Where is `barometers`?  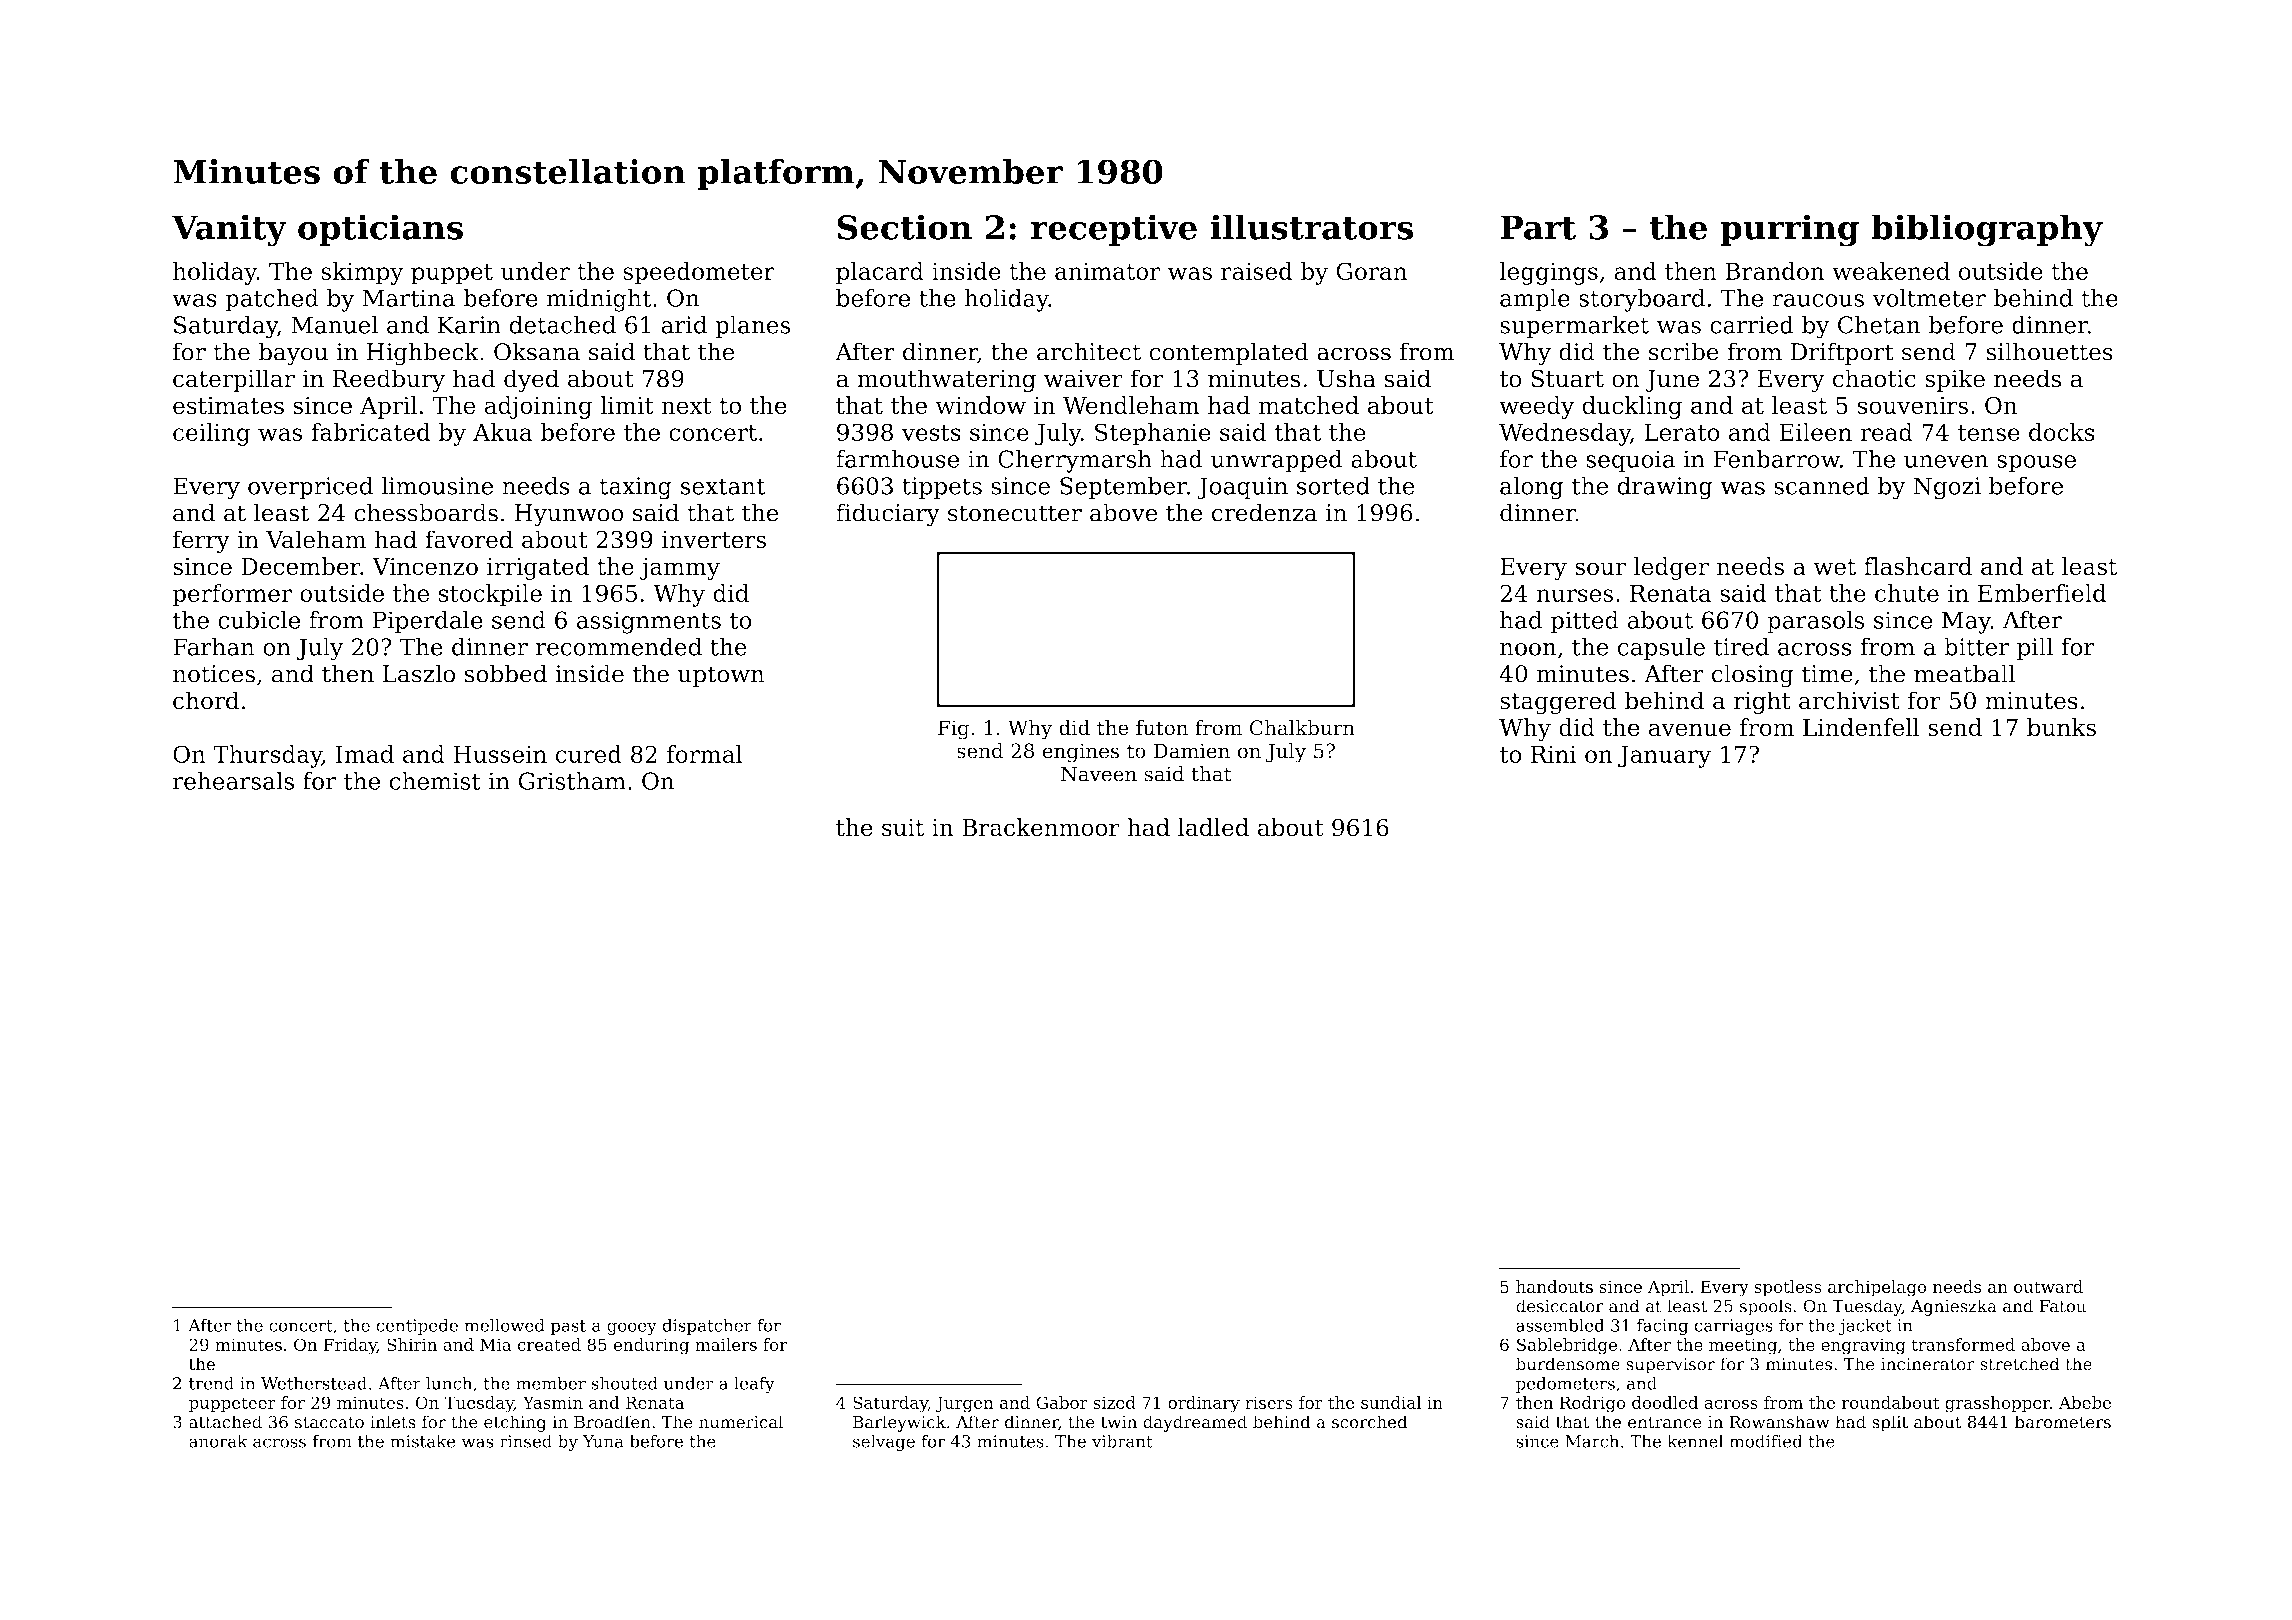
barometers is located at coordinates (2063, 1422).
